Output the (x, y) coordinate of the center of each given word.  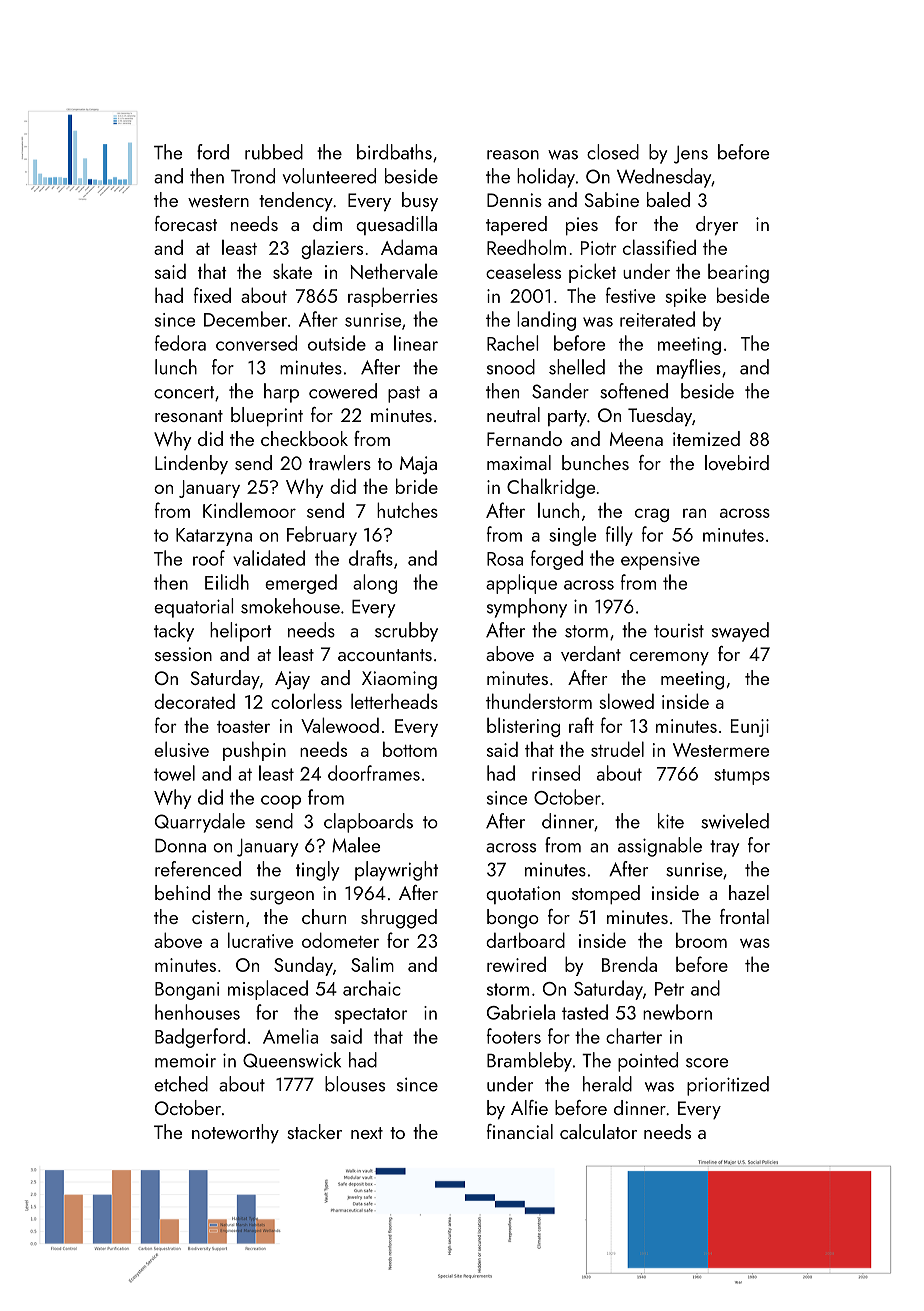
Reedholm (526, 247)
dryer (717, 225)
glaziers (332, 249)
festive (630, 295)
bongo (513, 919)
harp (281, 393)
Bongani (187, 991)
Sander (560, 391)
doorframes (374, 773)
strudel (617, 749)
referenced (198, 869)
